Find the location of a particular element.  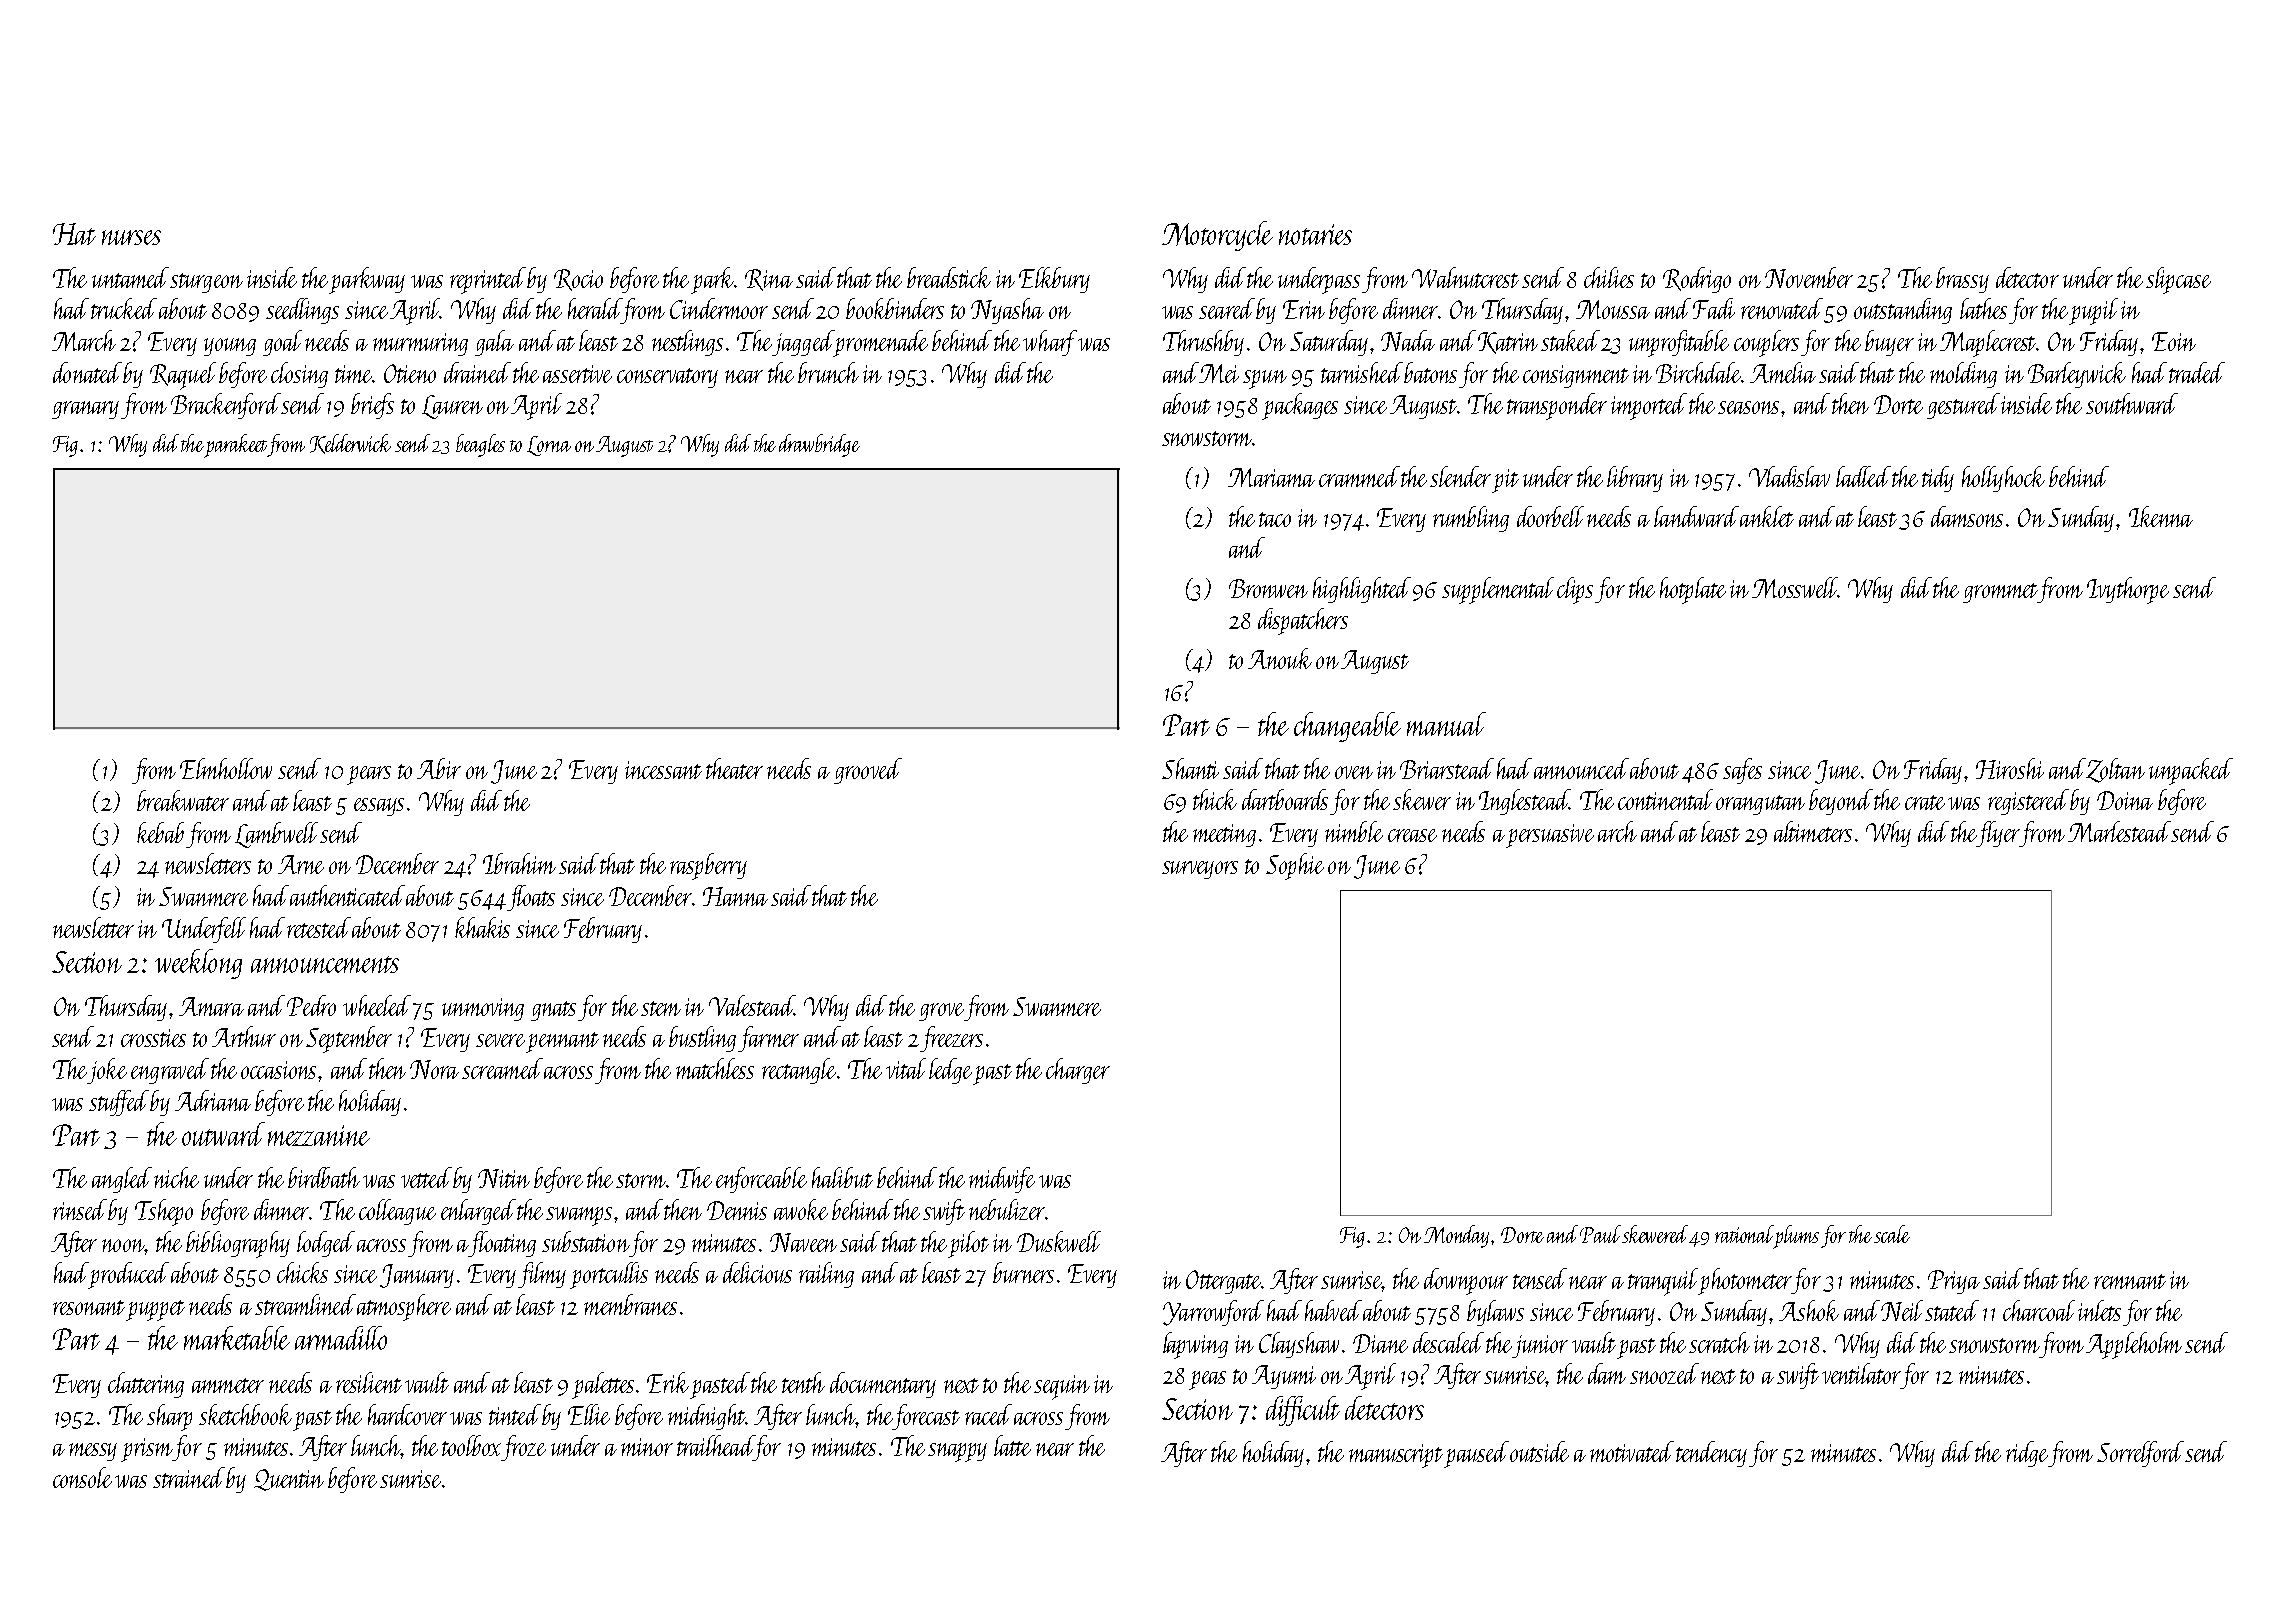

palettes is located at coordinates (603, 1385).
